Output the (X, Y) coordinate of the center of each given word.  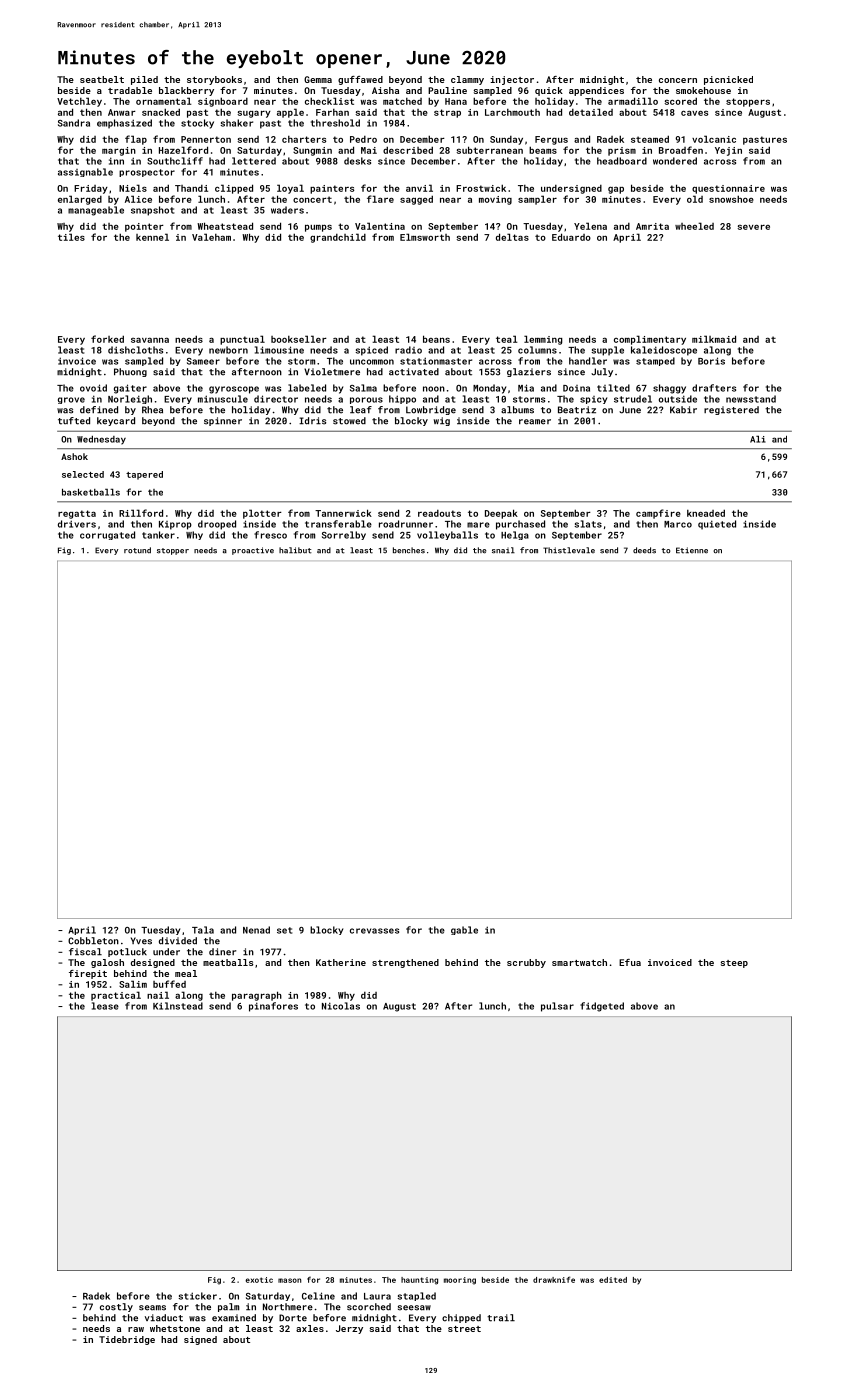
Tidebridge (127, 1340)
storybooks (214, 80)
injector (512, 80)
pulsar (557, 1007)
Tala (203, 930)
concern (678, 80)
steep (734, 964)
